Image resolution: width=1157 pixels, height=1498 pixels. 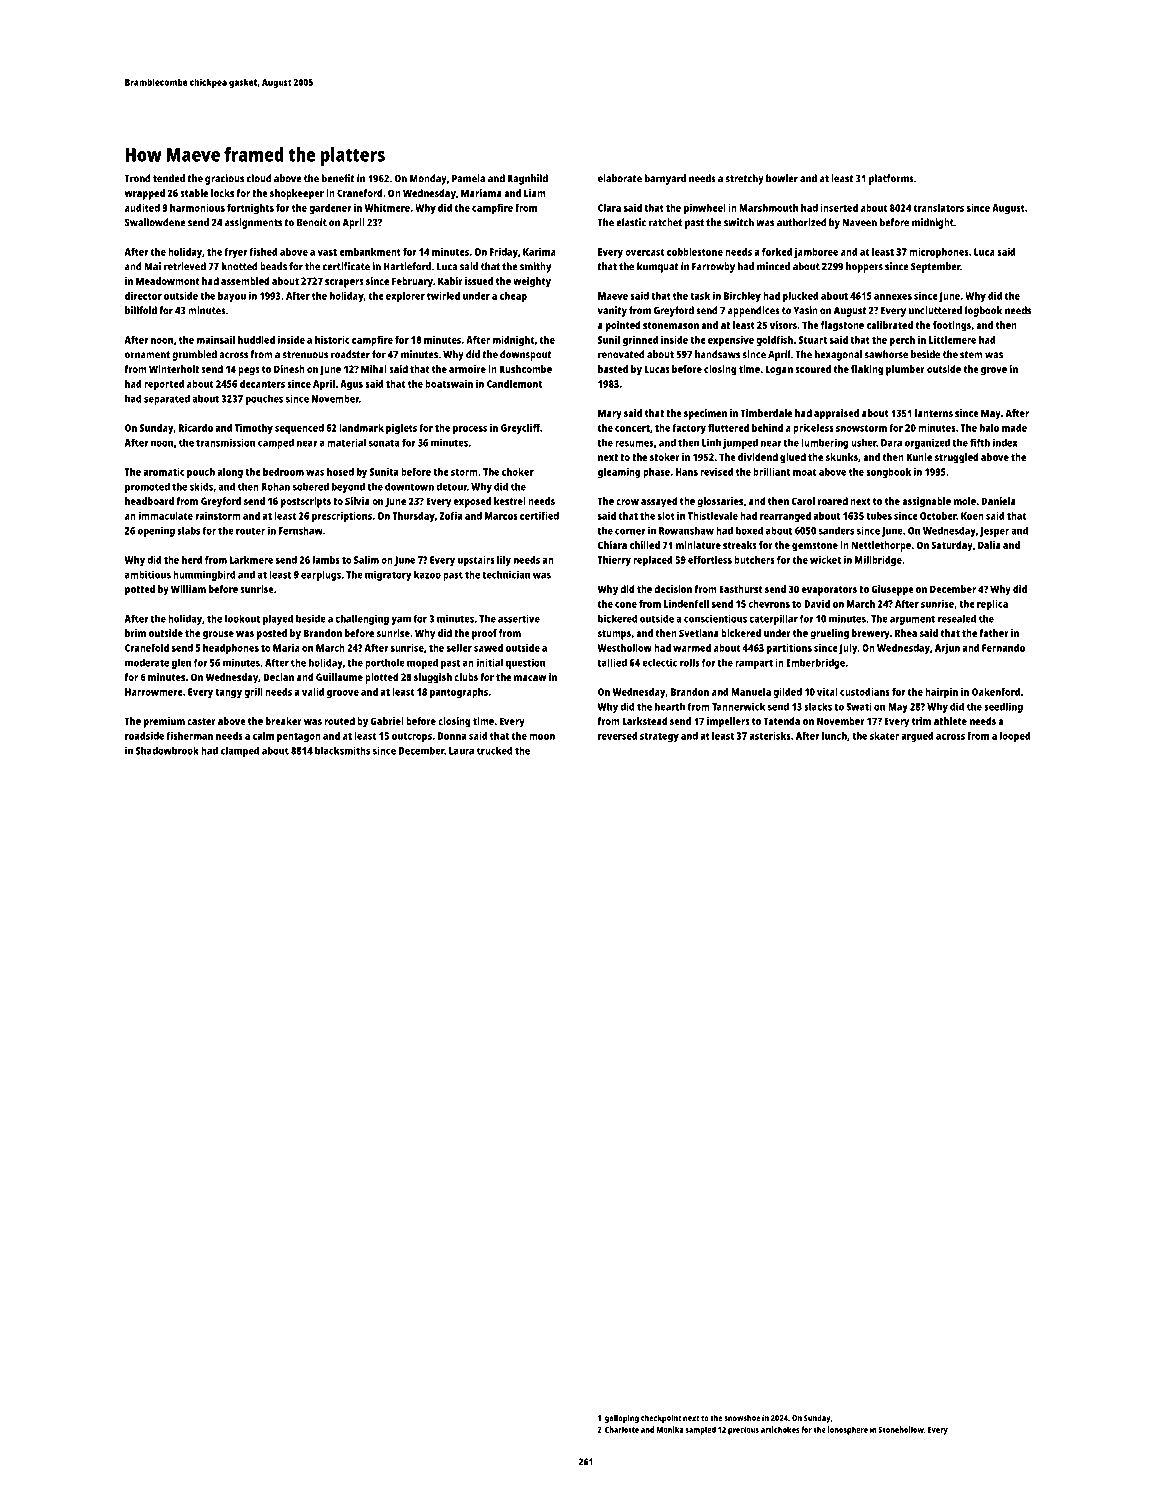 I want to click on barnyard, so click(x=665, y=179).
